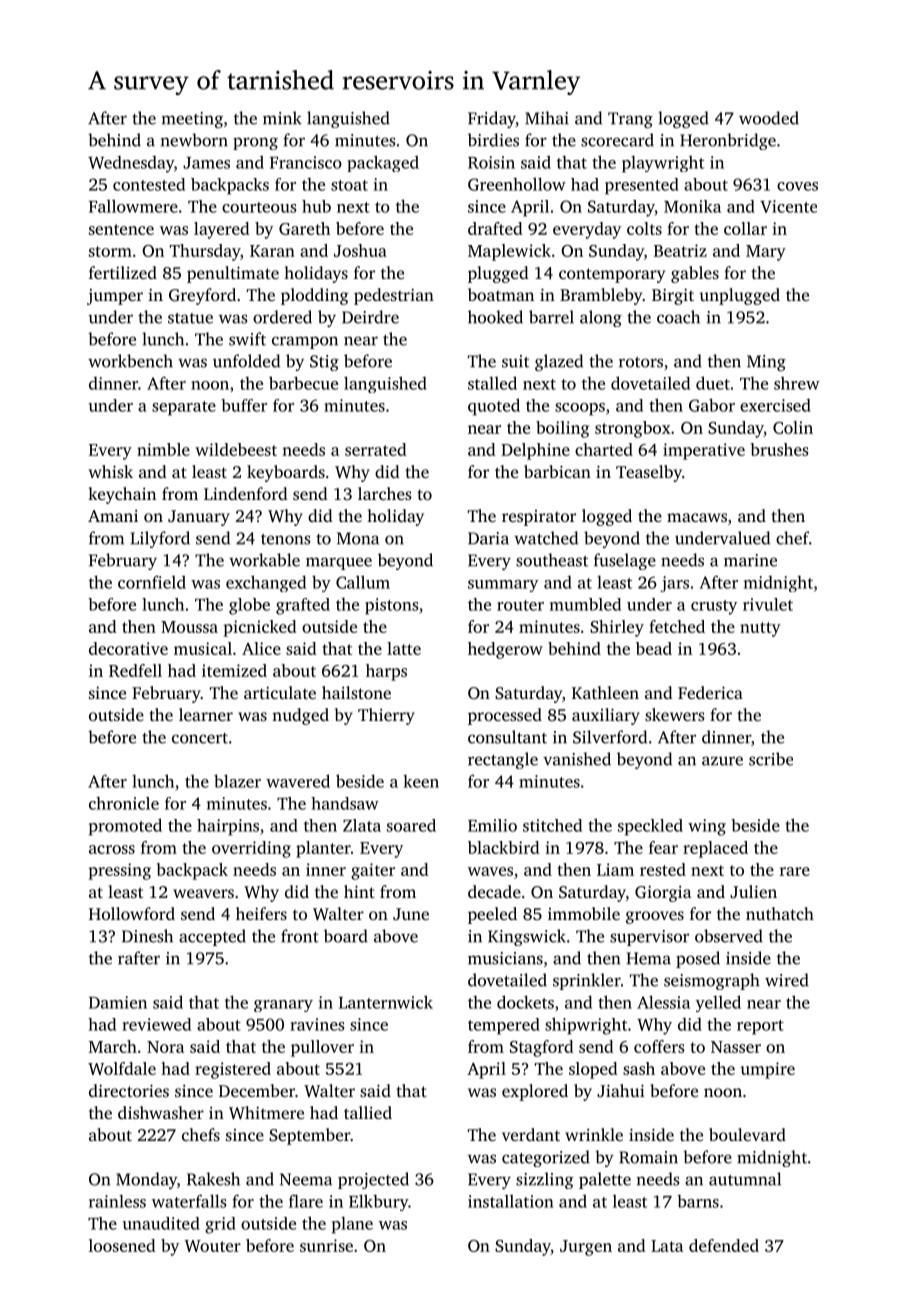 The image size is (908, 1316). What do you see at coordinates (212, 1246) in the screenshot?
I see `Wouter` at bounding box center [212, 1246].
